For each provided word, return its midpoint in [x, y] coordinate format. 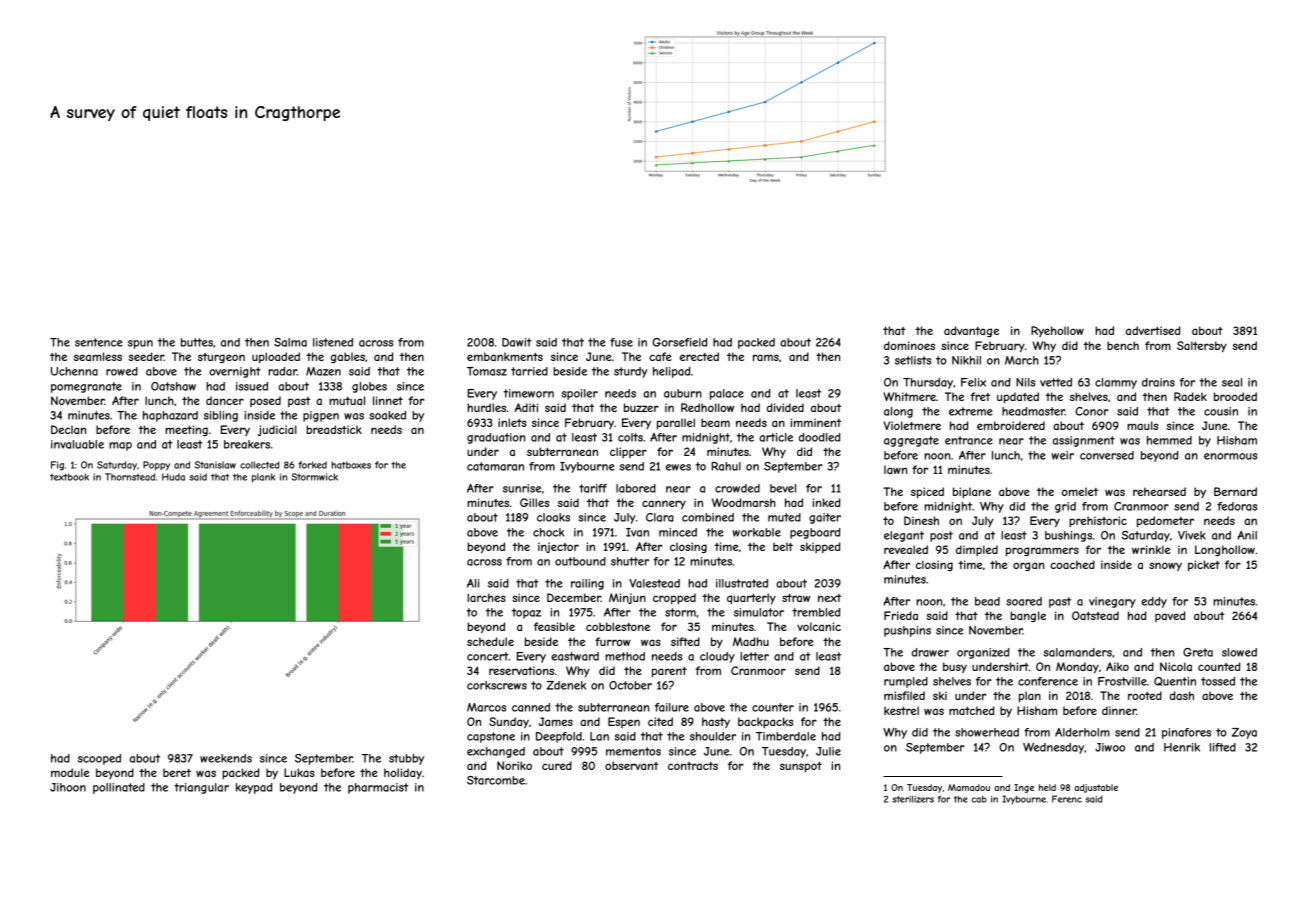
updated [1018, 398]
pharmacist [378, 788]
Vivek [1192, 535]
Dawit [516, 342]
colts [630, 437]
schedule [490, 641]
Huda [173, 477]
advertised [1153, 330]
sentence [99, 342]
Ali [473, 583]
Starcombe [496, 780]
